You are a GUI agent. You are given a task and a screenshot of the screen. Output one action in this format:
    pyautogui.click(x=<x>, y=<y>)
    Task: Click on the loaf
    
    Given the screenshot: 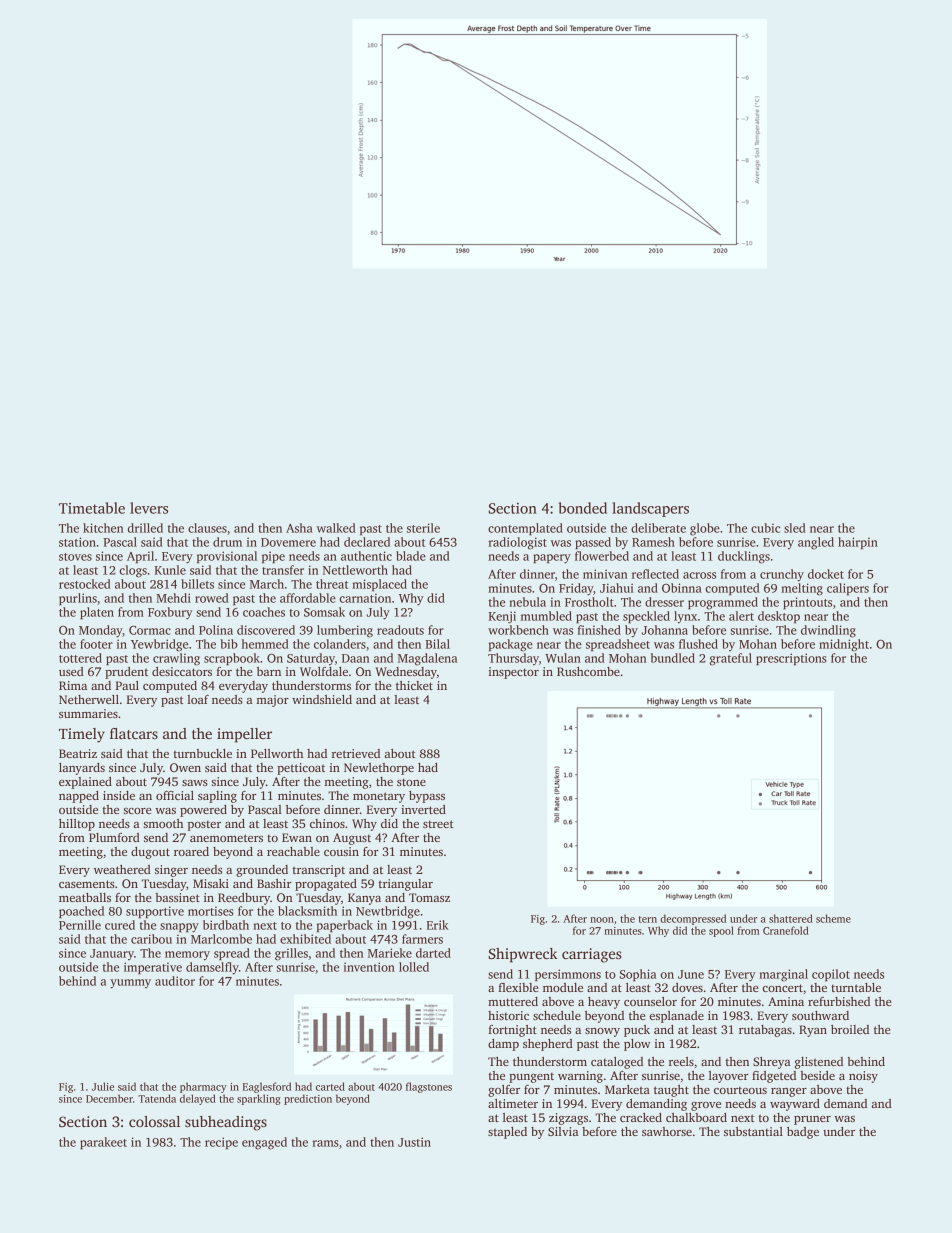 What is the action you would take?
    pyautogui.click(x=198, y=699)
